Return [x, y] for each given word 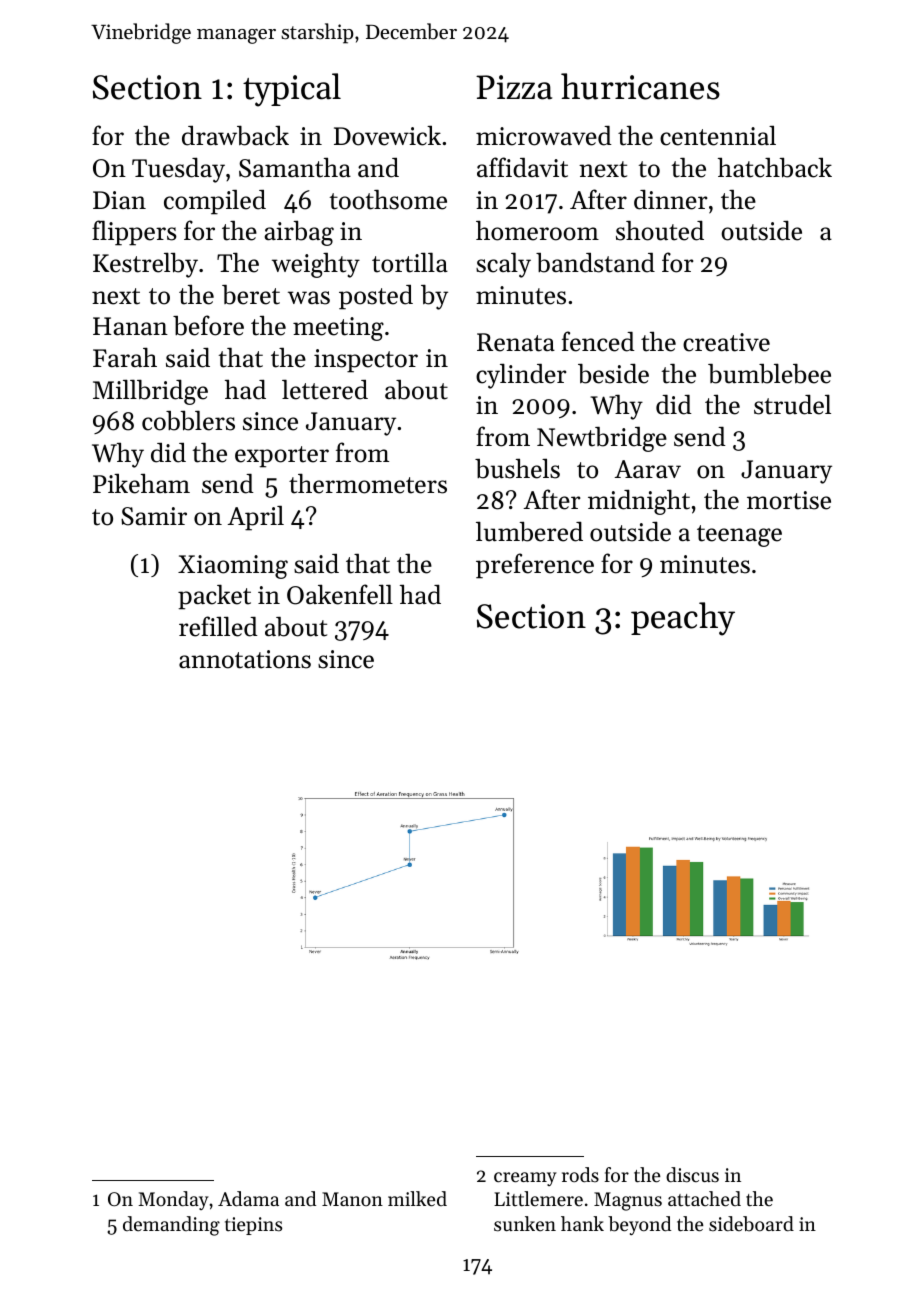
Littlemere [538, 1199]
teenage [739, 536]
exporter [282, 457]
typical [292, 90]
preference [535, 566]
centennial [718, 136]
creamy [525, 1179]
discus [692, 1175]
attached [704, 1199]
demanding [171, 1226]
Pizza [514, 87]
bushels [517, 469]
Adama [248, 1199]
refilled [218, 626]
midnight [639, 502]
